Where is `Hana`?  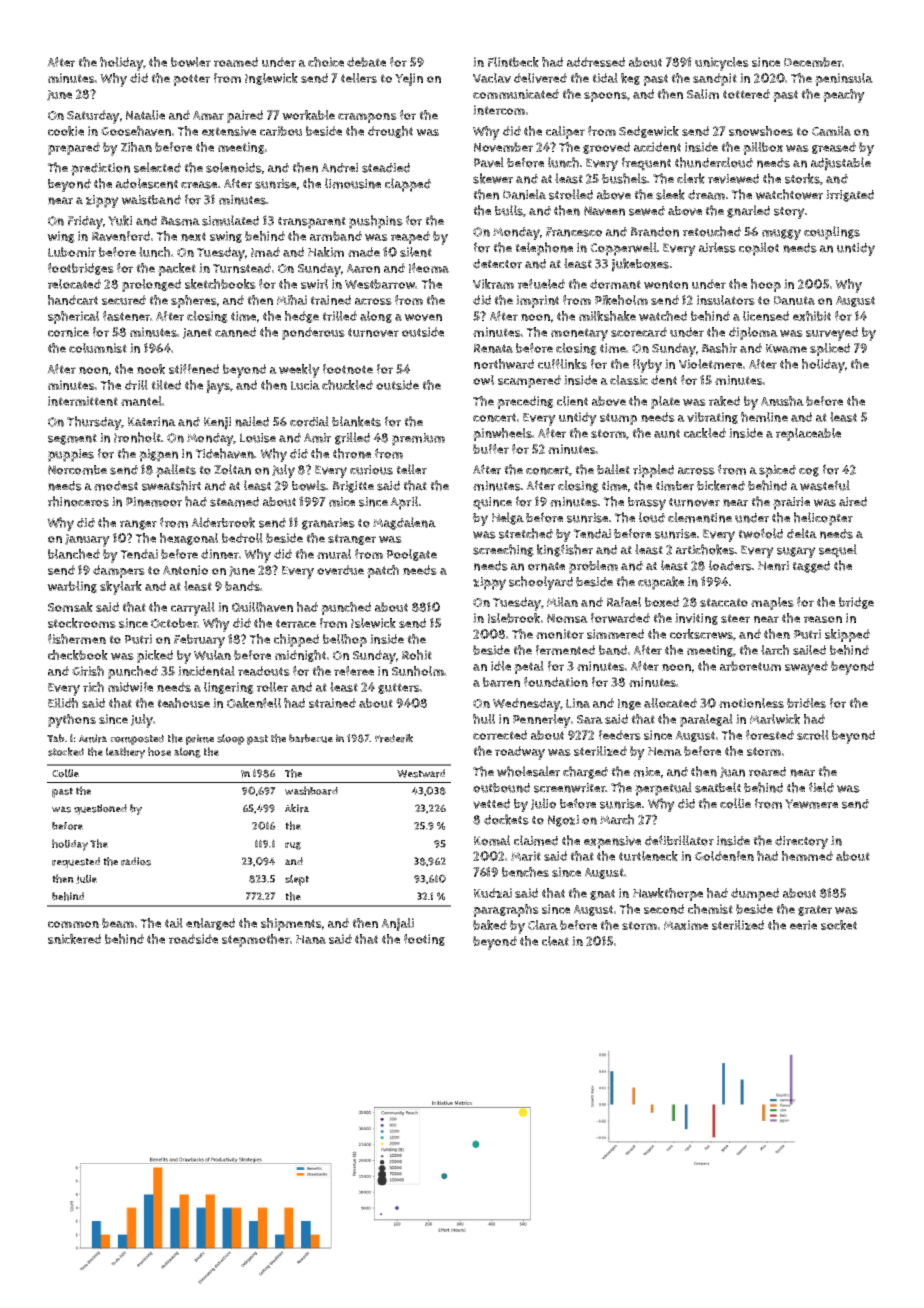
Hana is located at coordinates (311, 939).
